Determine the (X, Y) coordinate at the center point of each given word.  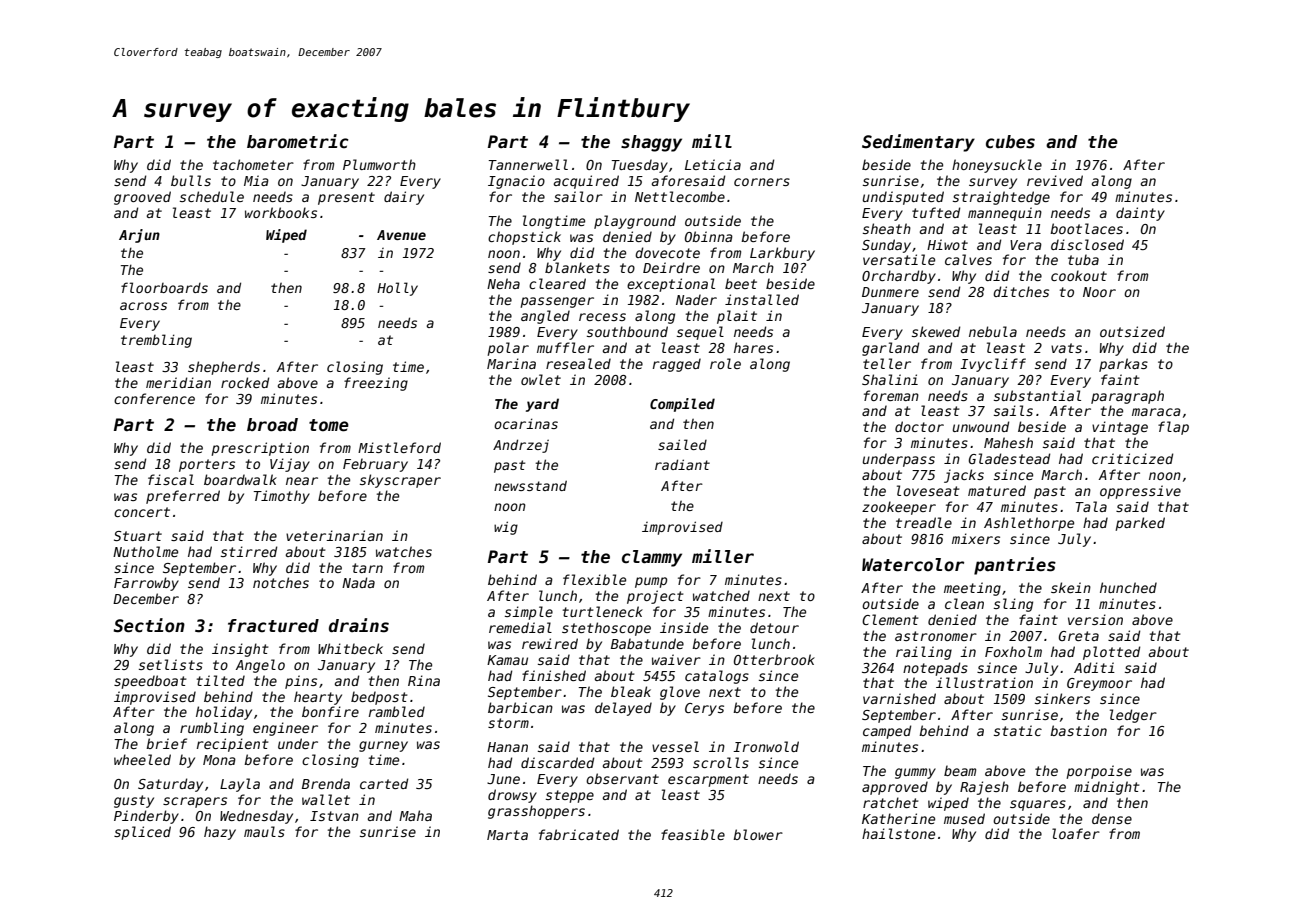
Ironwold (766, 746)
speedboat (150, 682)
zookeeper (899, 508)
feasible (693, 834)
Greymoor (1099, 684)
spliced (142, 833)
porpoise (1099, 772)
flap (1173, 428)
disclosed (1087, 244)
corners (762, 182)
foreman (891, 395)
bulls (191, 180)
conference (154, 398)
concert (142, 512)
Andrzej (521, 446)
